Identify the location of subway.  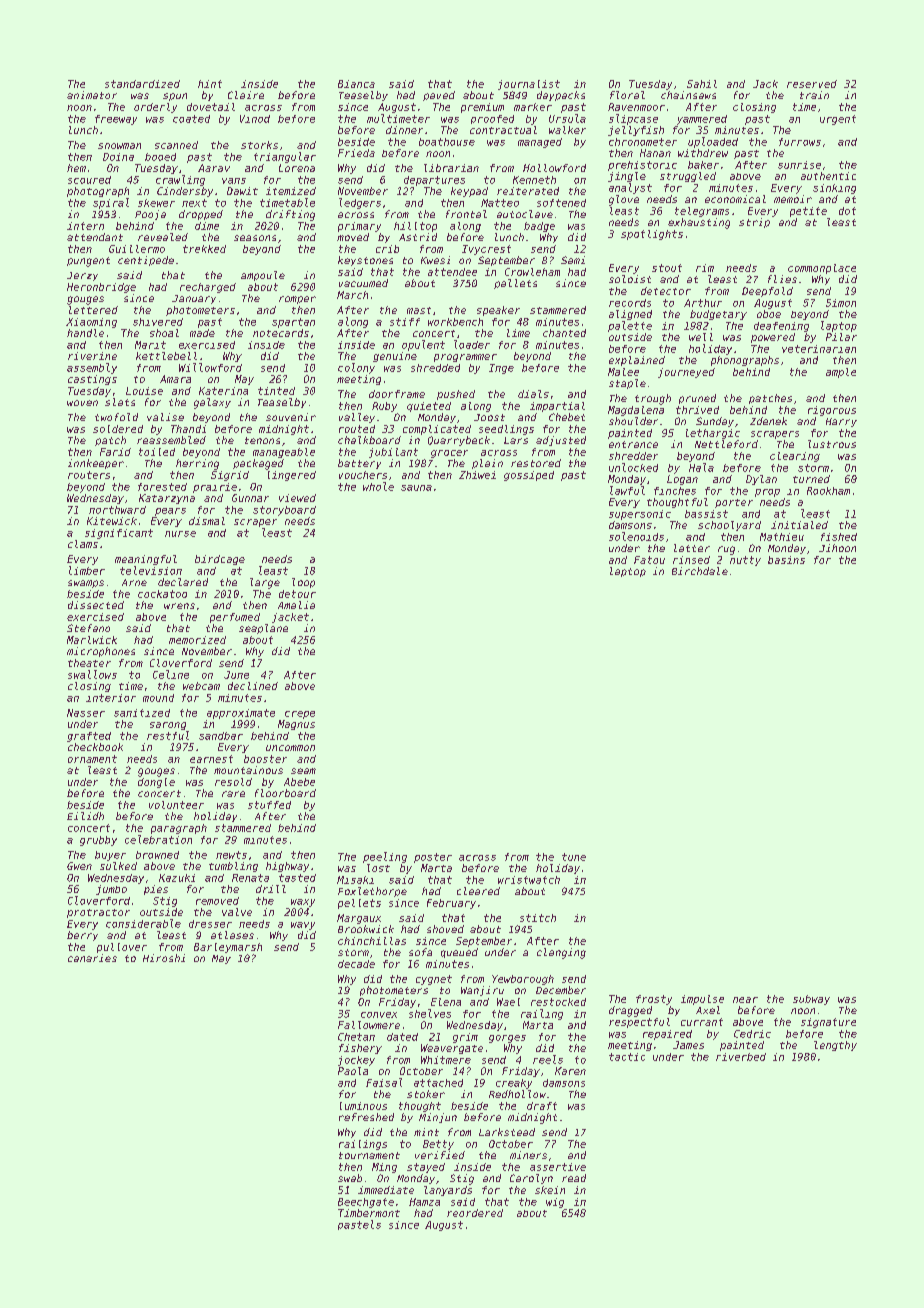
(811, 1000).
